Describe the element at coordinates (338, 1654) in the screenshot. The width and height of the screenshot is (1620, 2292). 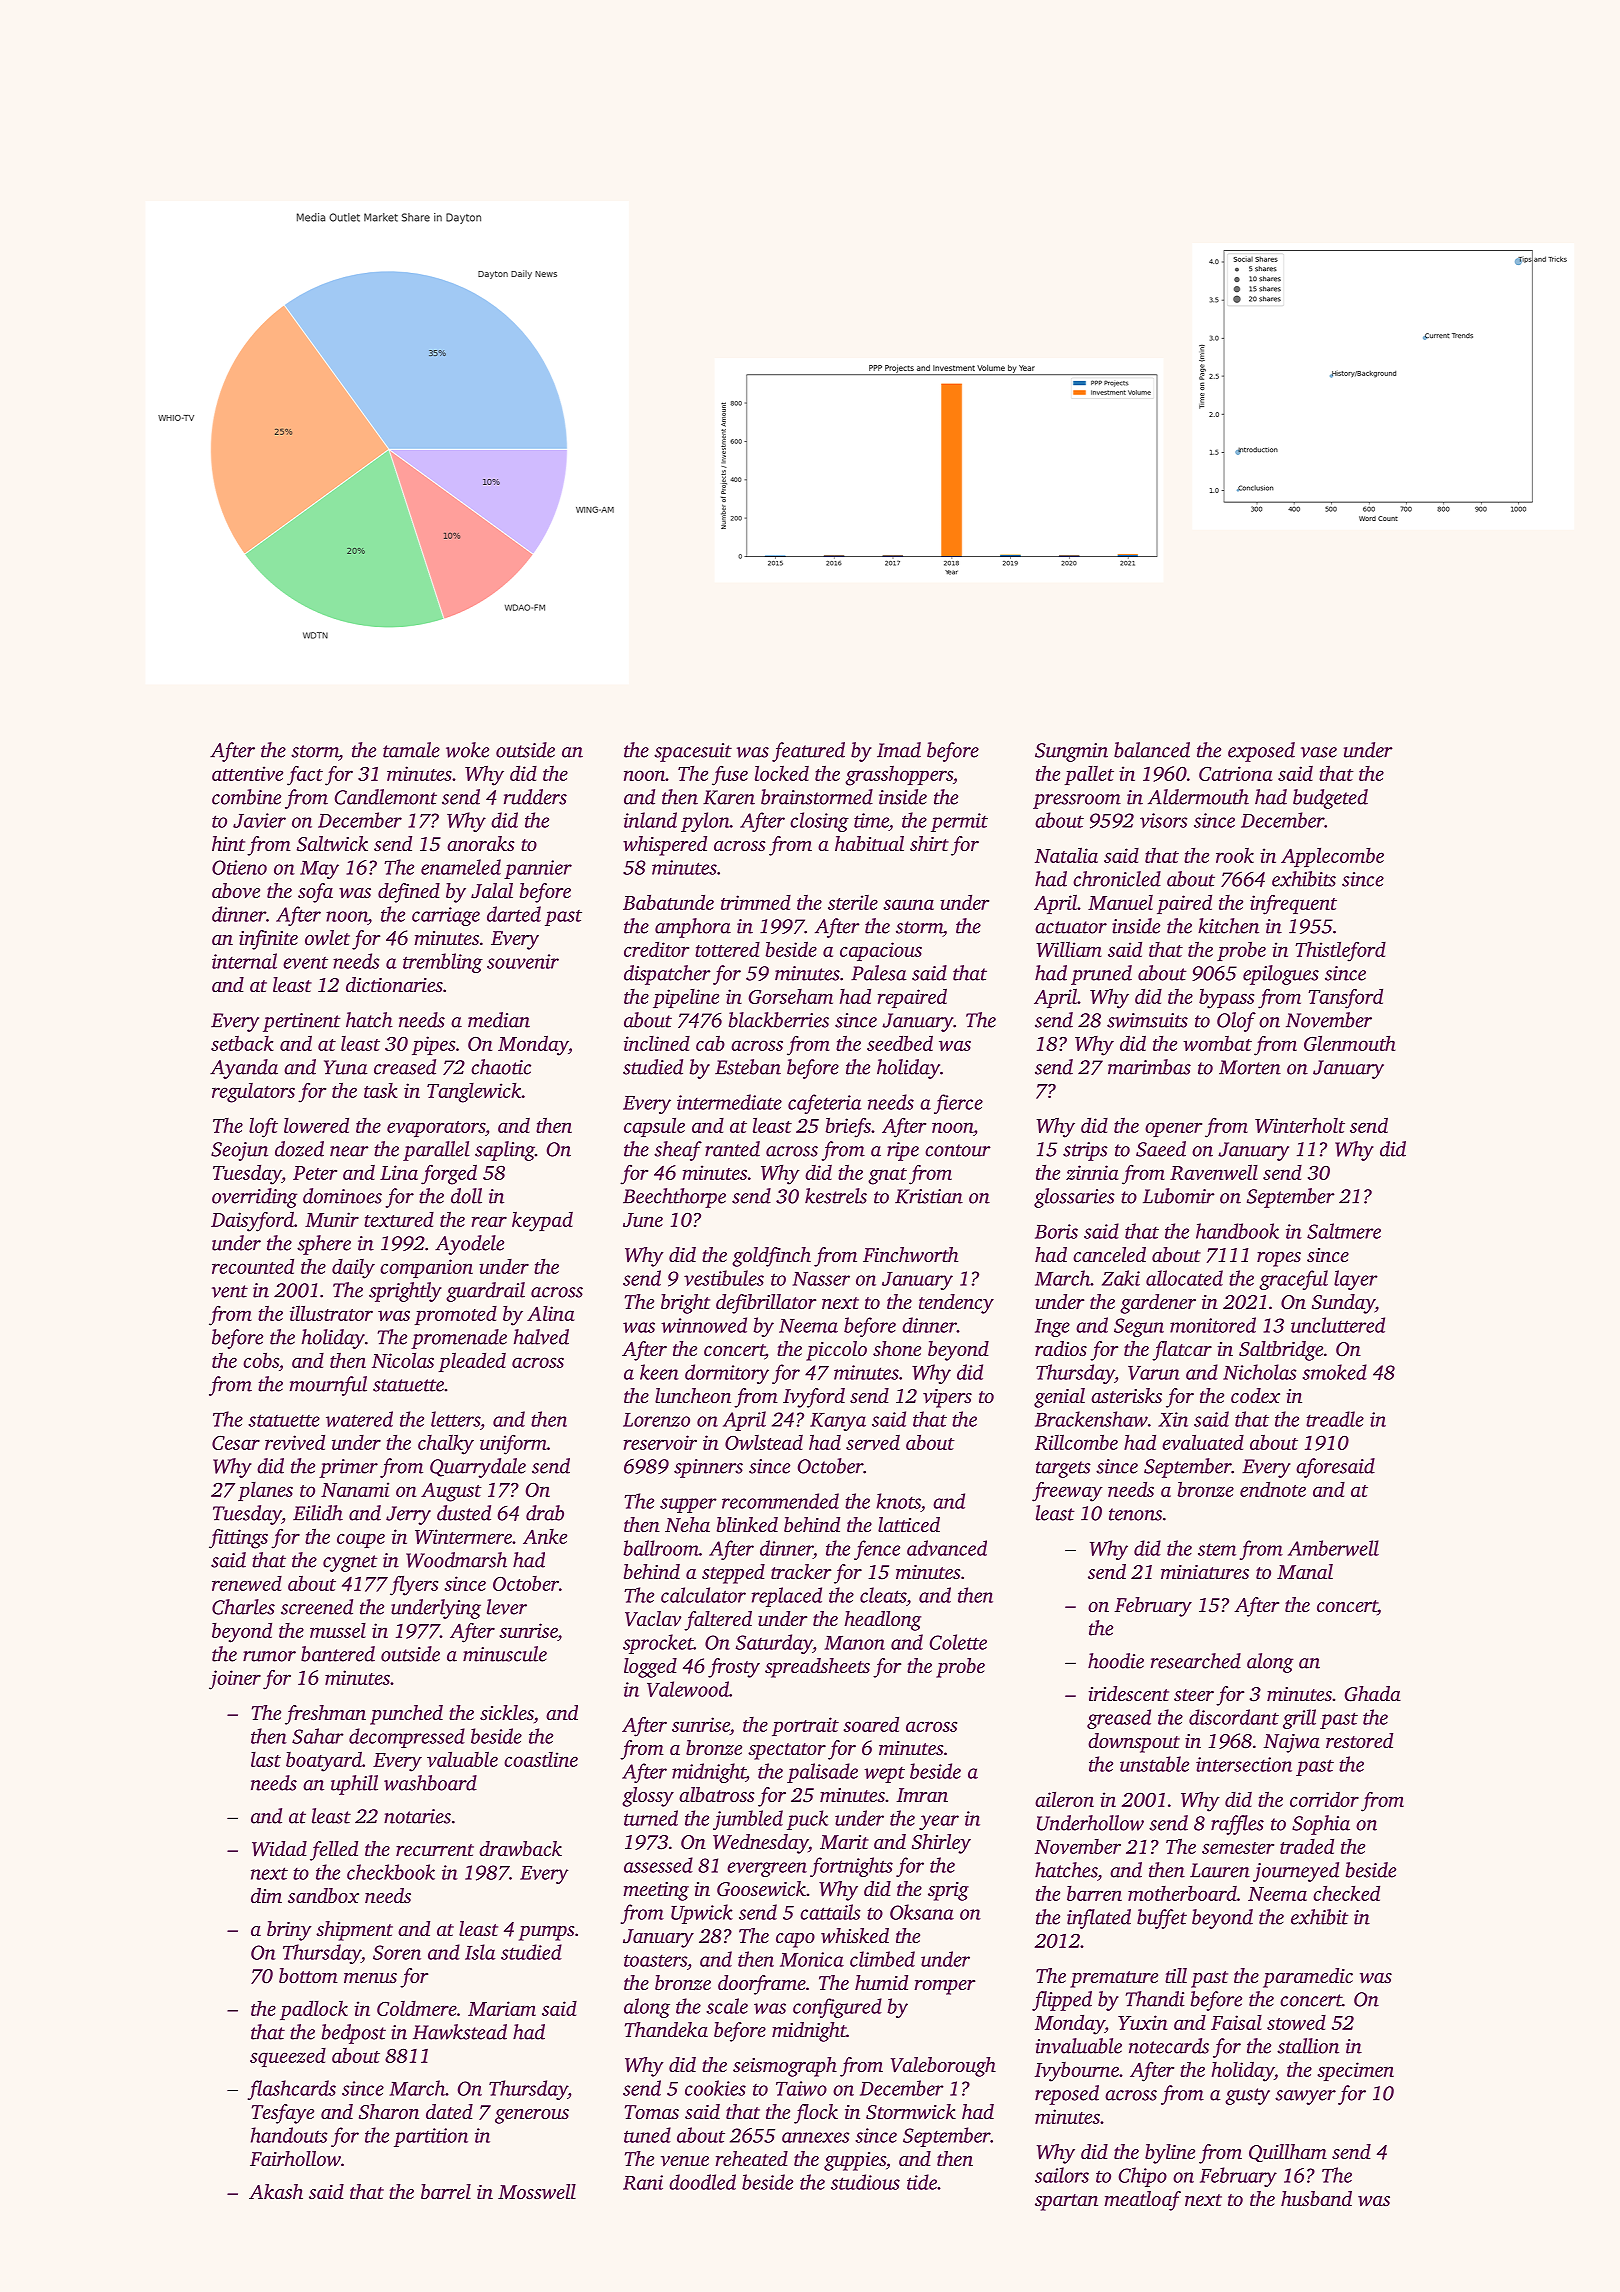
I see `bantered` at that location.
